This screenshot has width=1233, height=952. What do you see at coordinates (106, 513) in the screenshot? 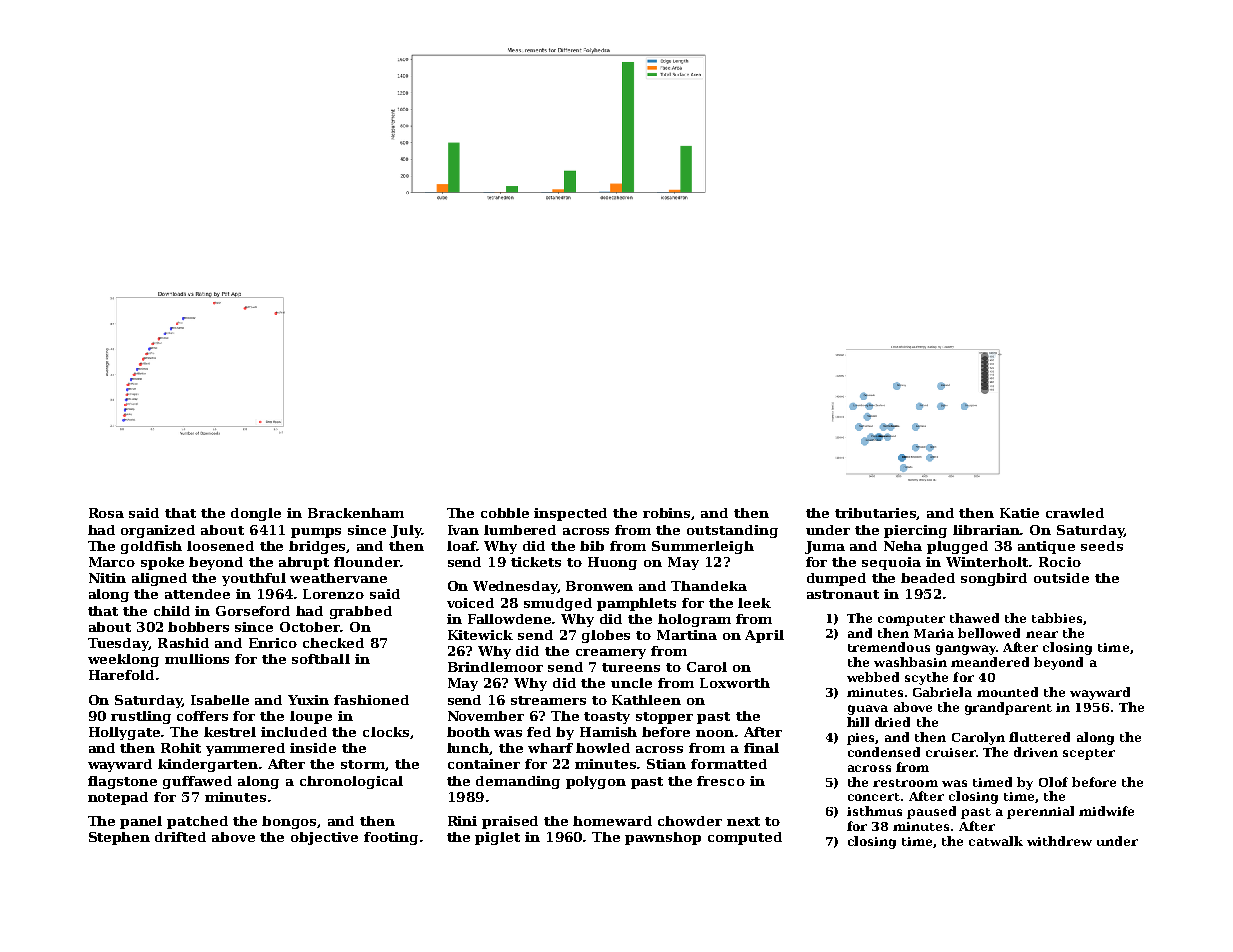
I see `Rosa` at bounding box center [106, 513].
